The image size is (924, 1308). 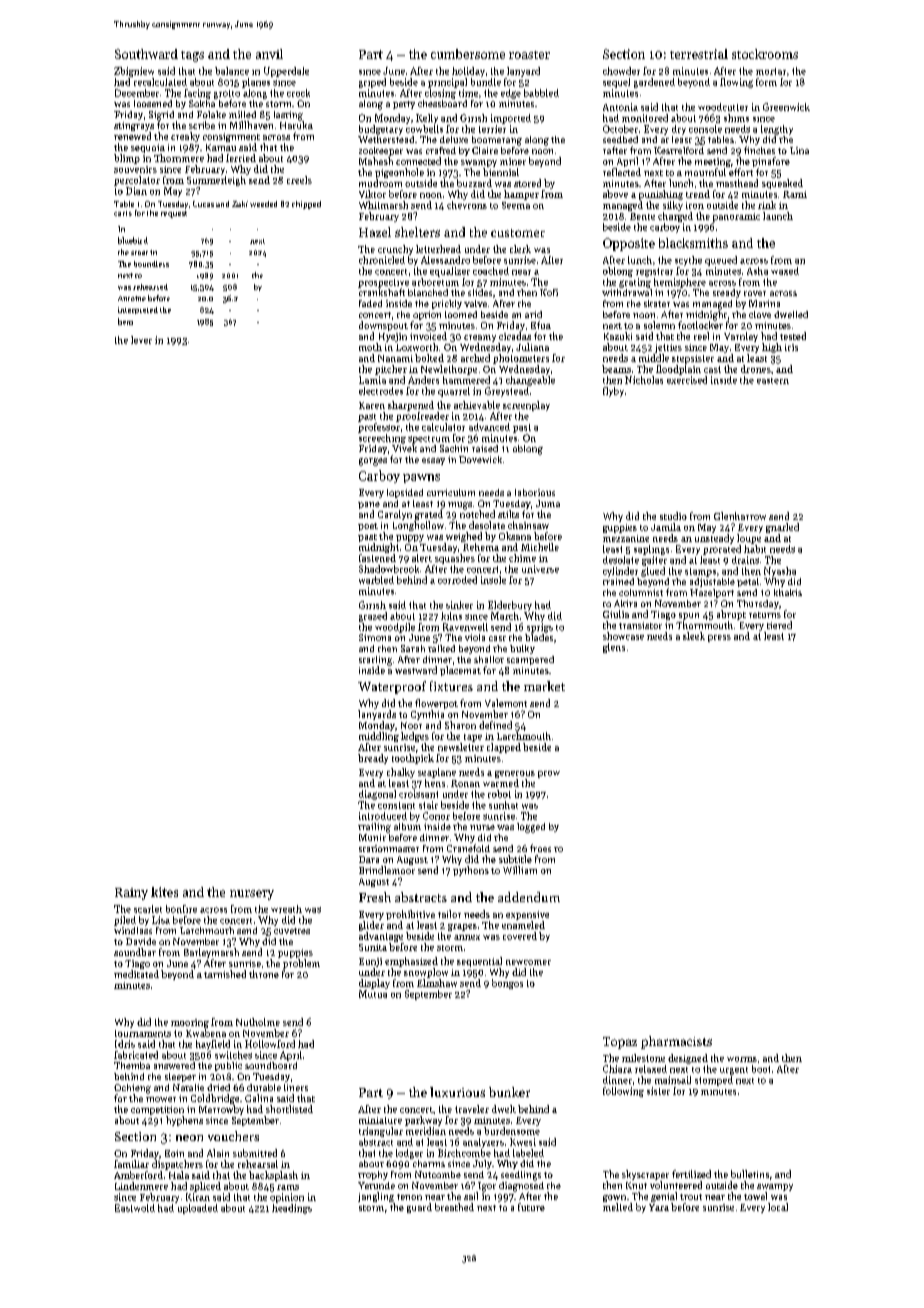 What do you see at coordinates (375, 661) in the page?
I see `starling` at bounding box center [375, 661].
